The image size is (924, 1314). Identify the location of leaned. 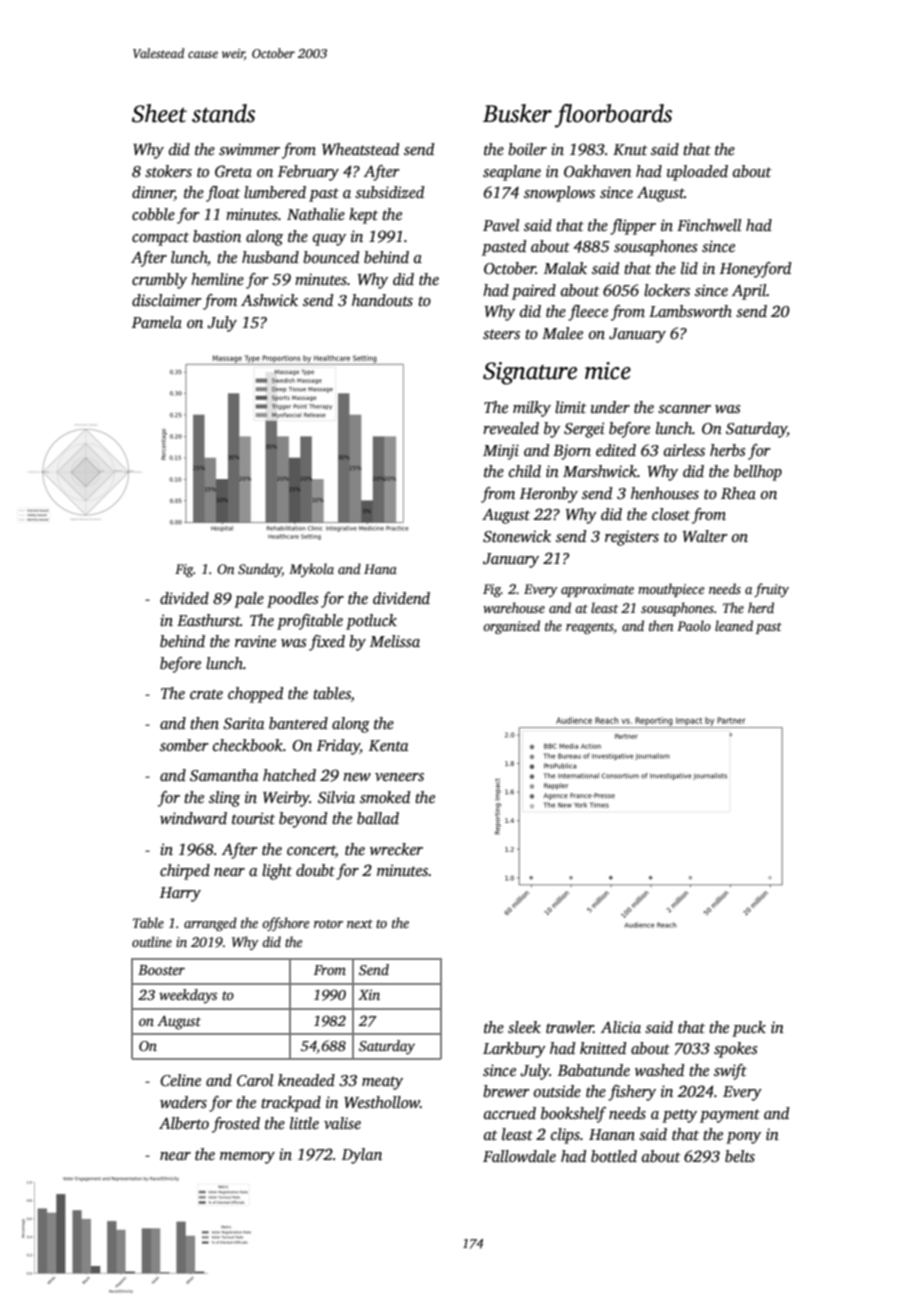
(734, 625).
